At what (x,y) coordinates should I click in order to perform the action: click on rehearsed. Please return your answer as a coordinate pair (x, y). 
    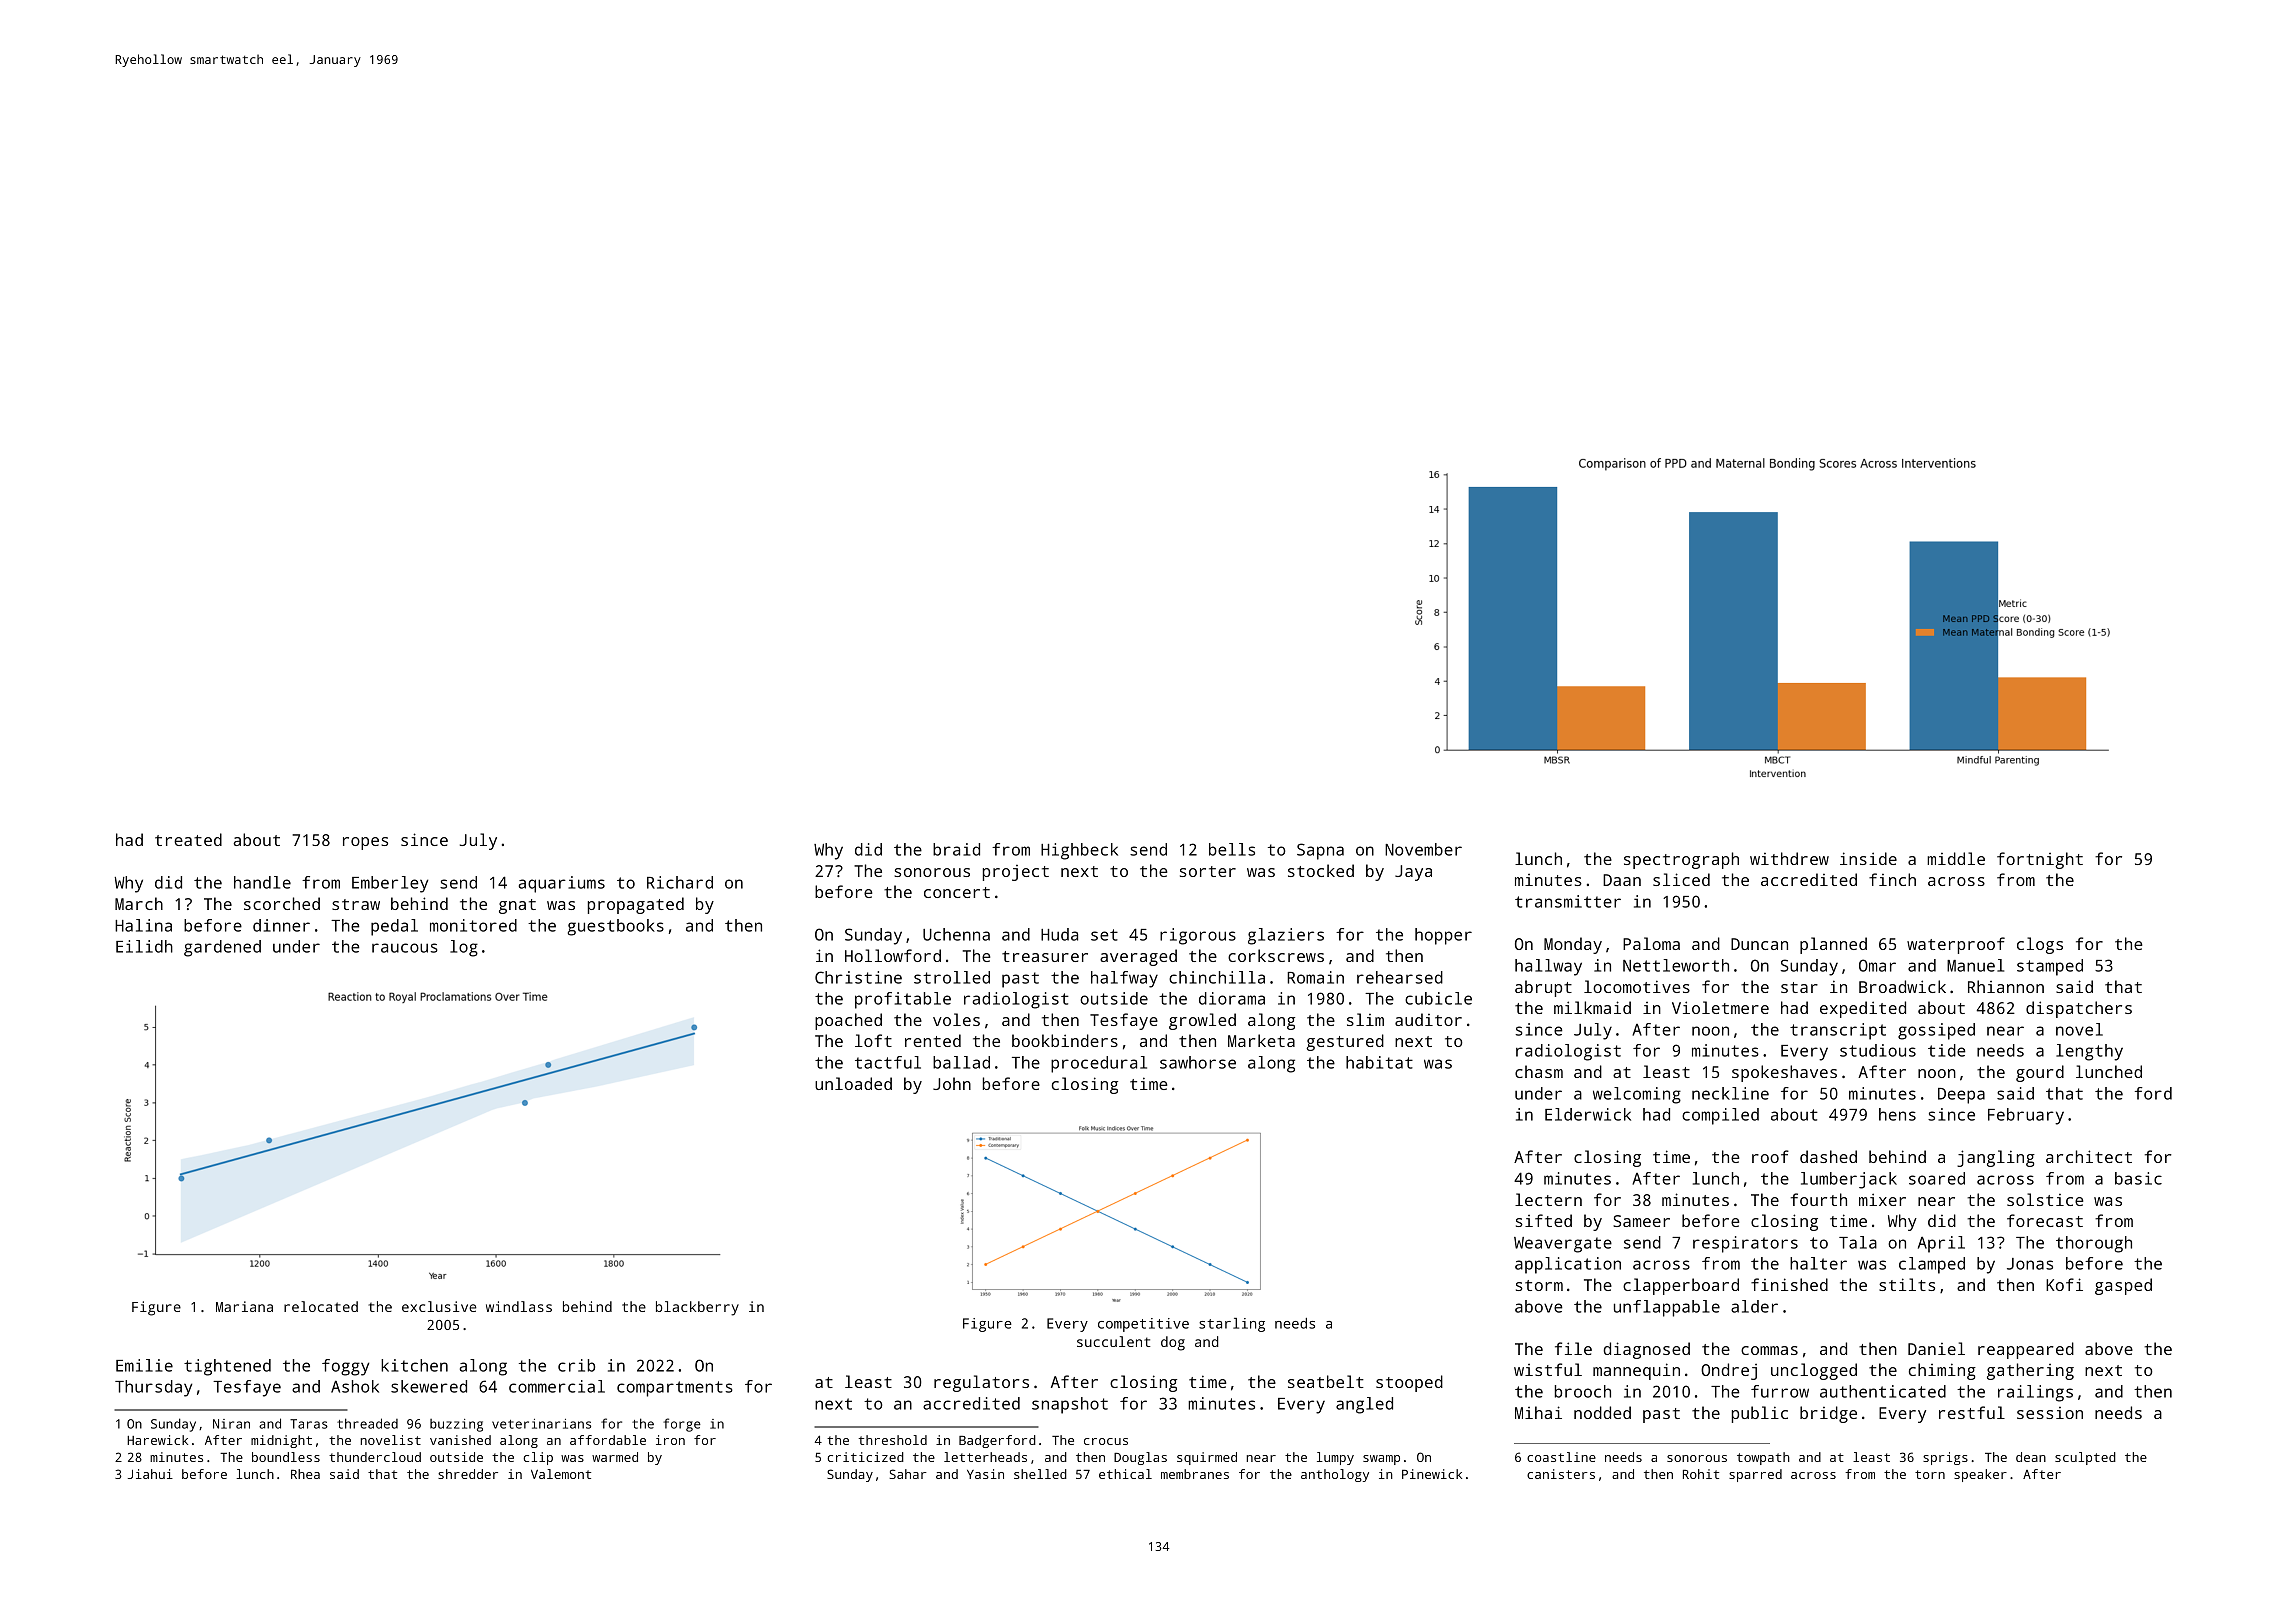
    Looking at the image, I should click on (1400, 977).
